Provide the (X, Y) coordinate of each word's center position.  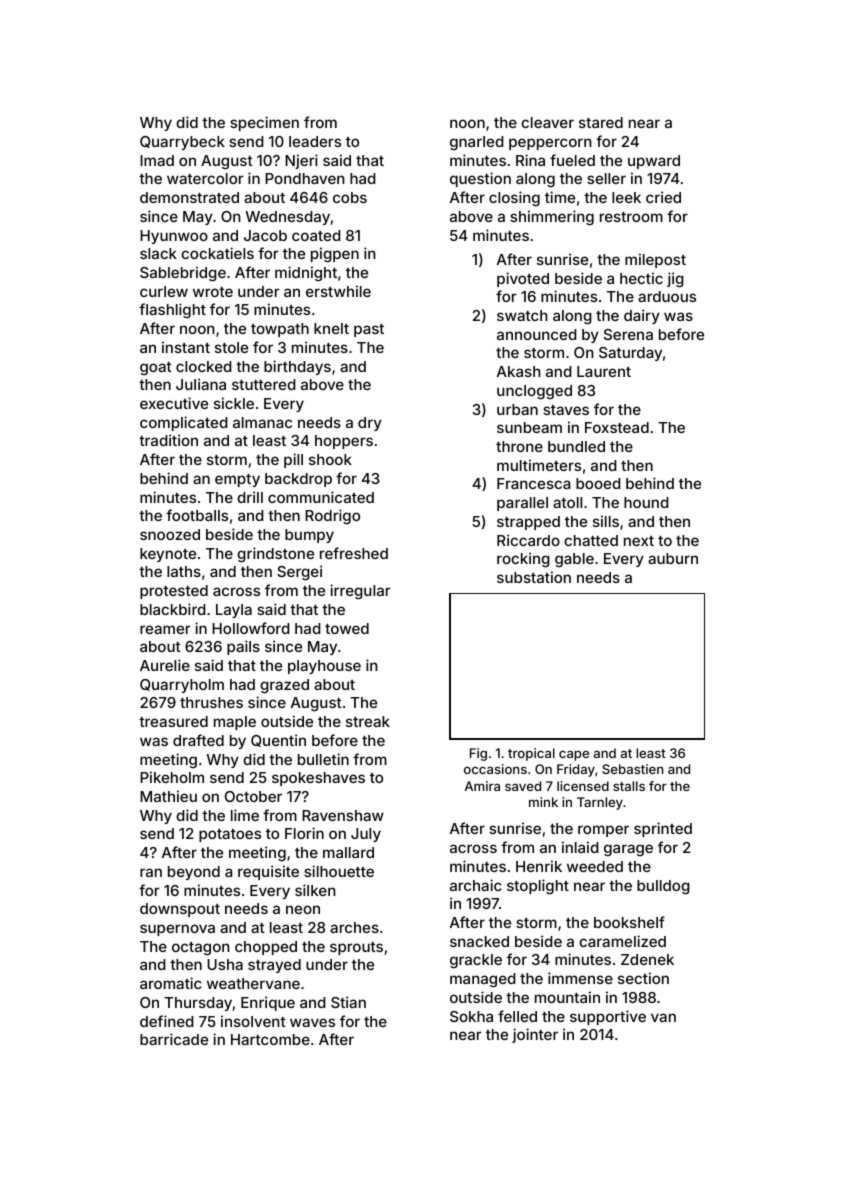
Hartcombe (270, 1039)
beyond (194, 873)
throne (519, 446)
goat (155, 368)
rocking (523, 559)
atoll (567, 502)
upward (654, 162)
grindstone (275, 554)
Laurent (604, 371)
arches (354, 927)
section (643, 978)
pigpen (335, 254)
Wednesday (288, 218)
